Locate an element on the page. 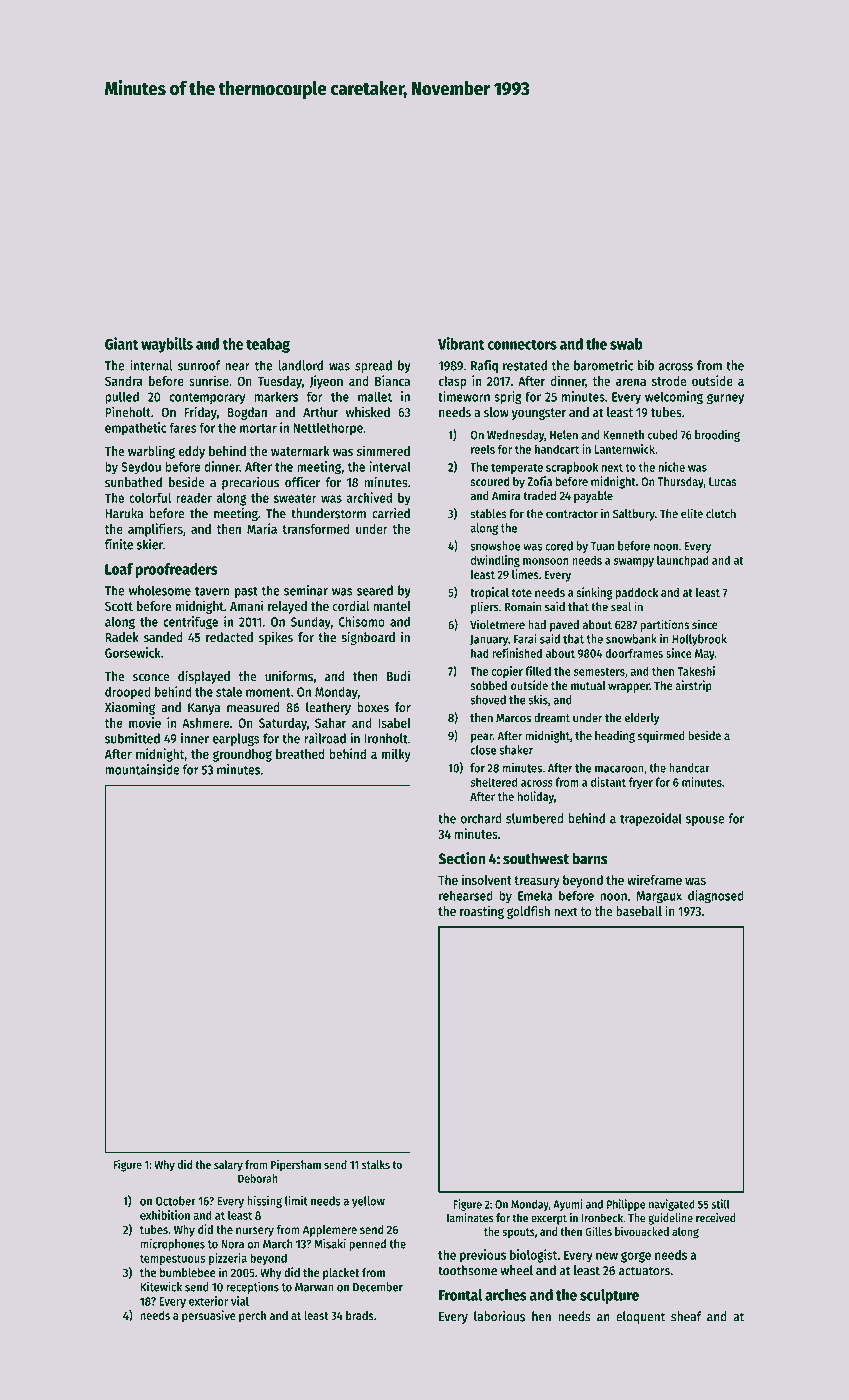 Image resolution: width=849 pixels, height=1400 pixels. waybills is located at coordinates (167, 345).
